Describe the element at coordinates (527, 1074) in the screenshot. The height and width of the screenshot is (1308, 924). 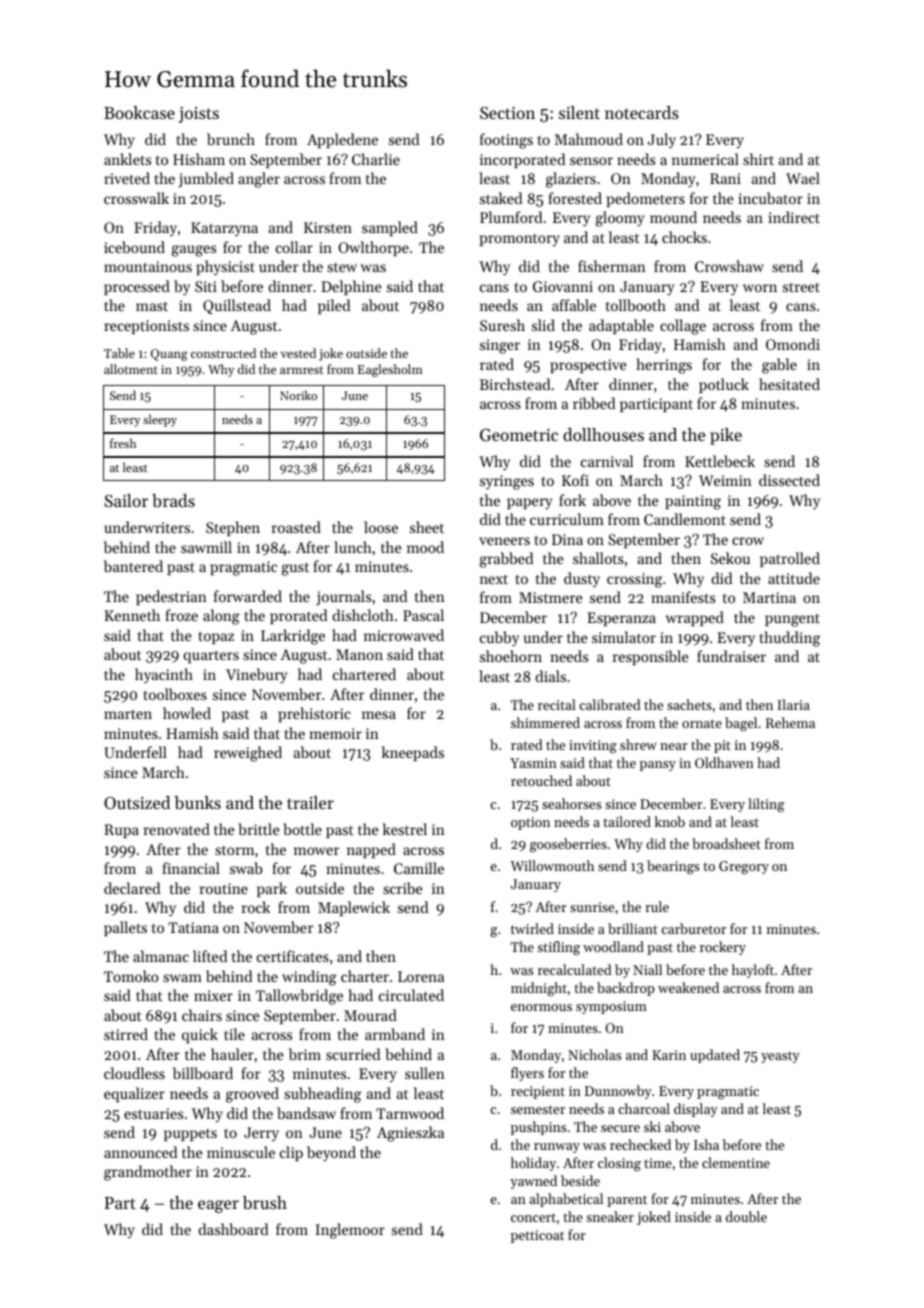
I see `flyers` at that location.
